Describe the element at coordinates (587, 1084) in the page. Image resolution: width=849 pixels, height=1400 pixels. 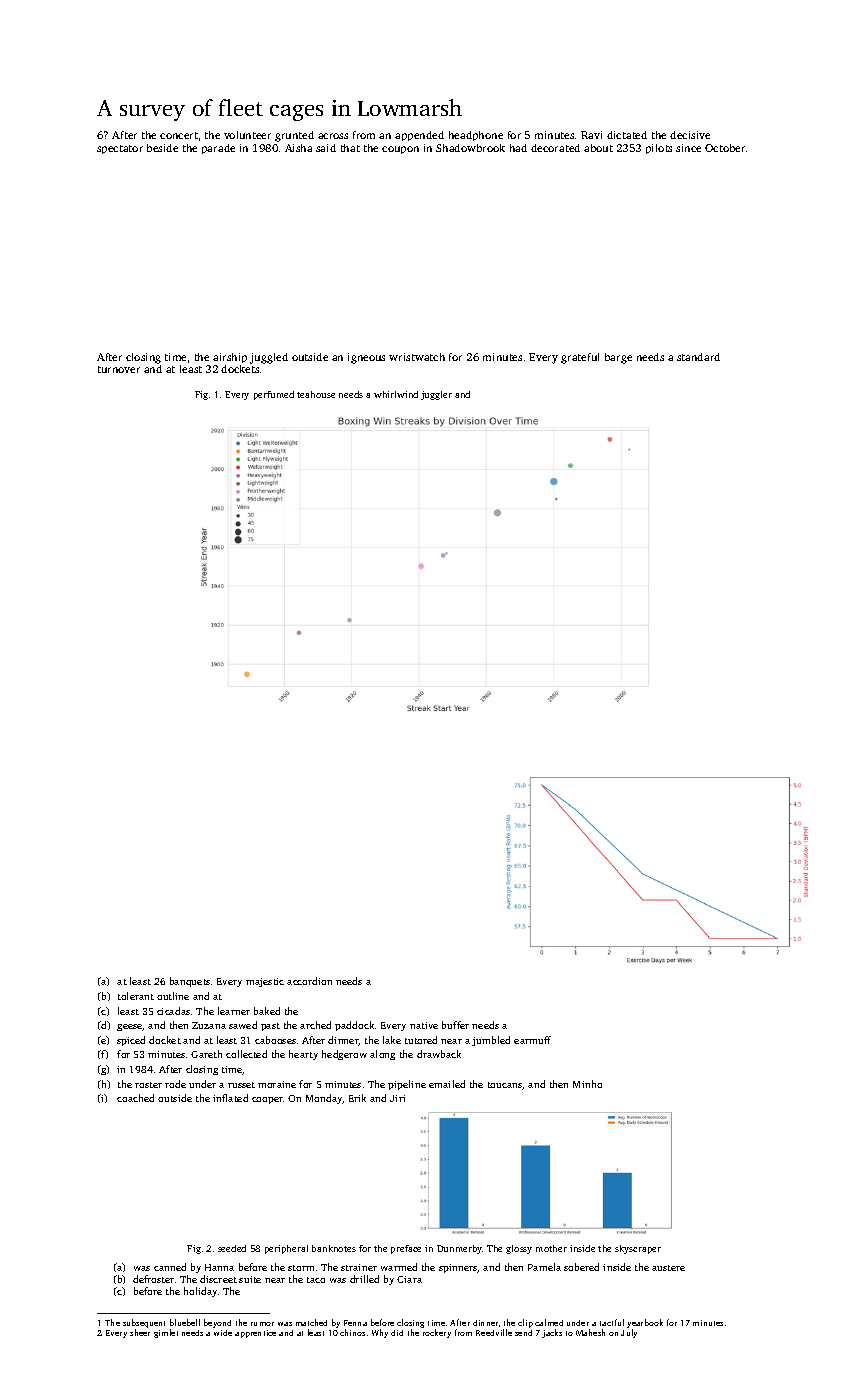
I see `Minho` at that location.
